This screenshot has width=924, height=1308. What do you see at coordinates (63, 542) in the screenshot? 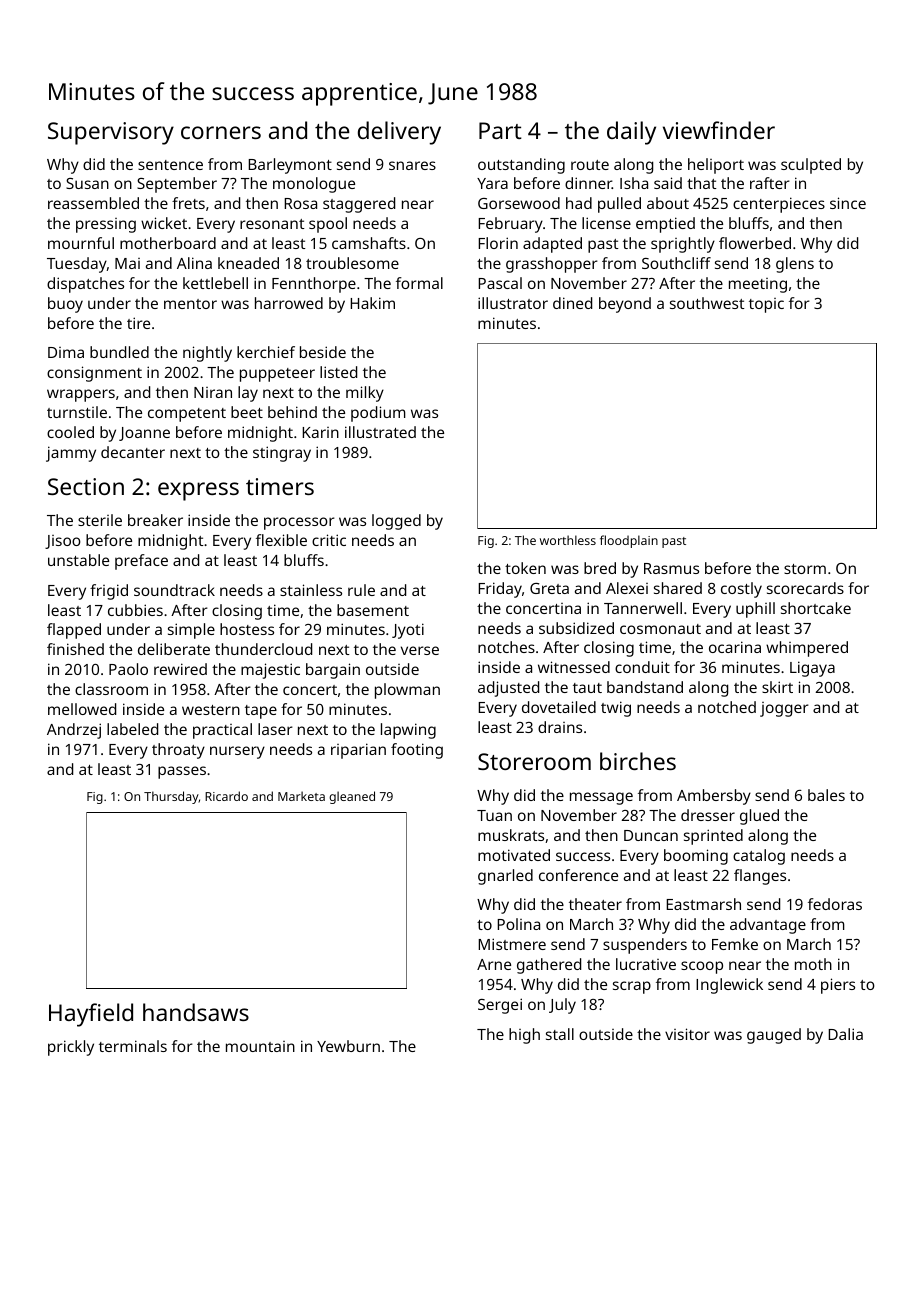
I see `Jisoo` at bounding box center [63, 542].
